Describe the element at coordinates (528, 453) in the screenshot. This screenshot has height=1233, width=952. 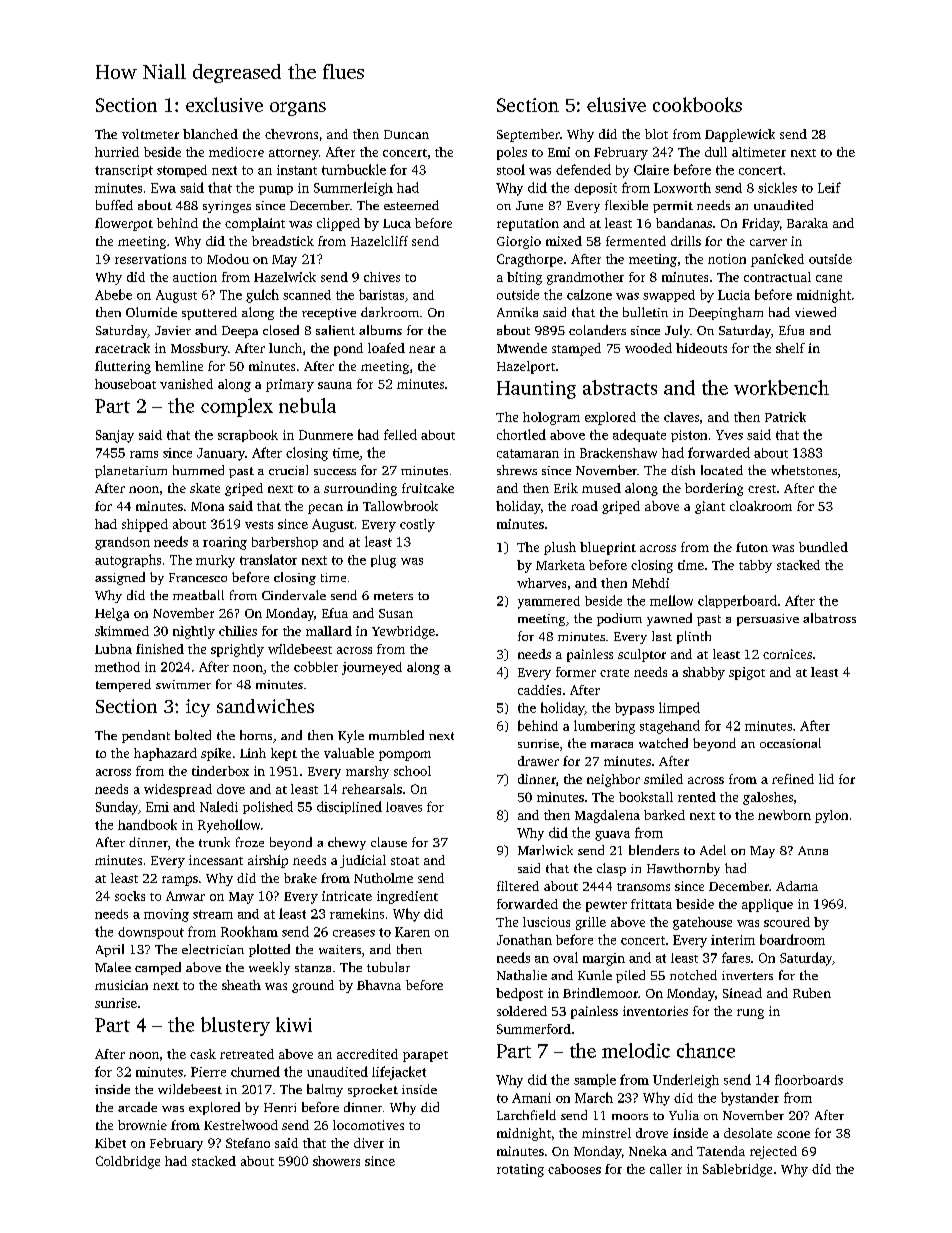
I see `catamaran` at that location.
